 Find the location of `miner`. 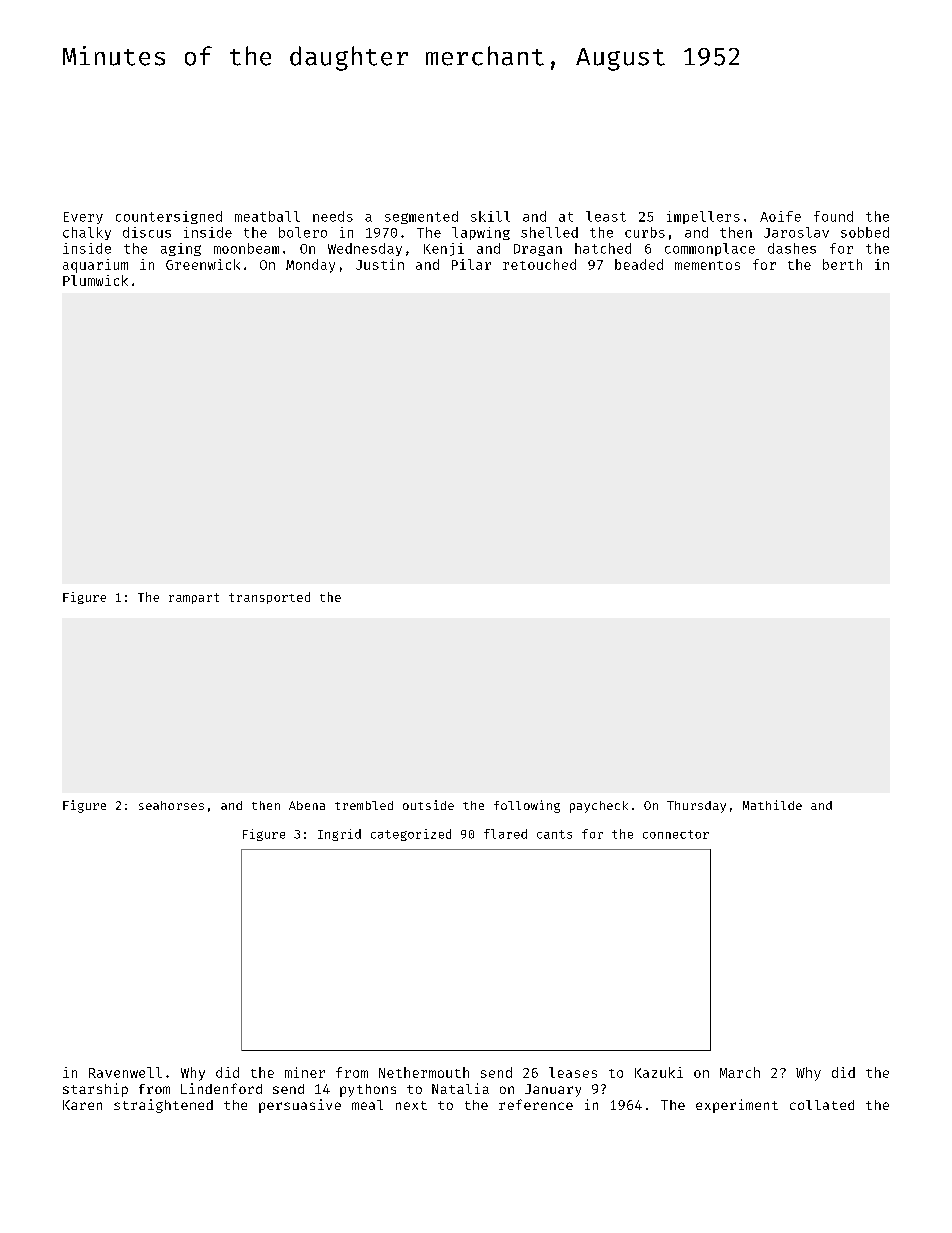

miner is located at coordinates (305, 1072).
